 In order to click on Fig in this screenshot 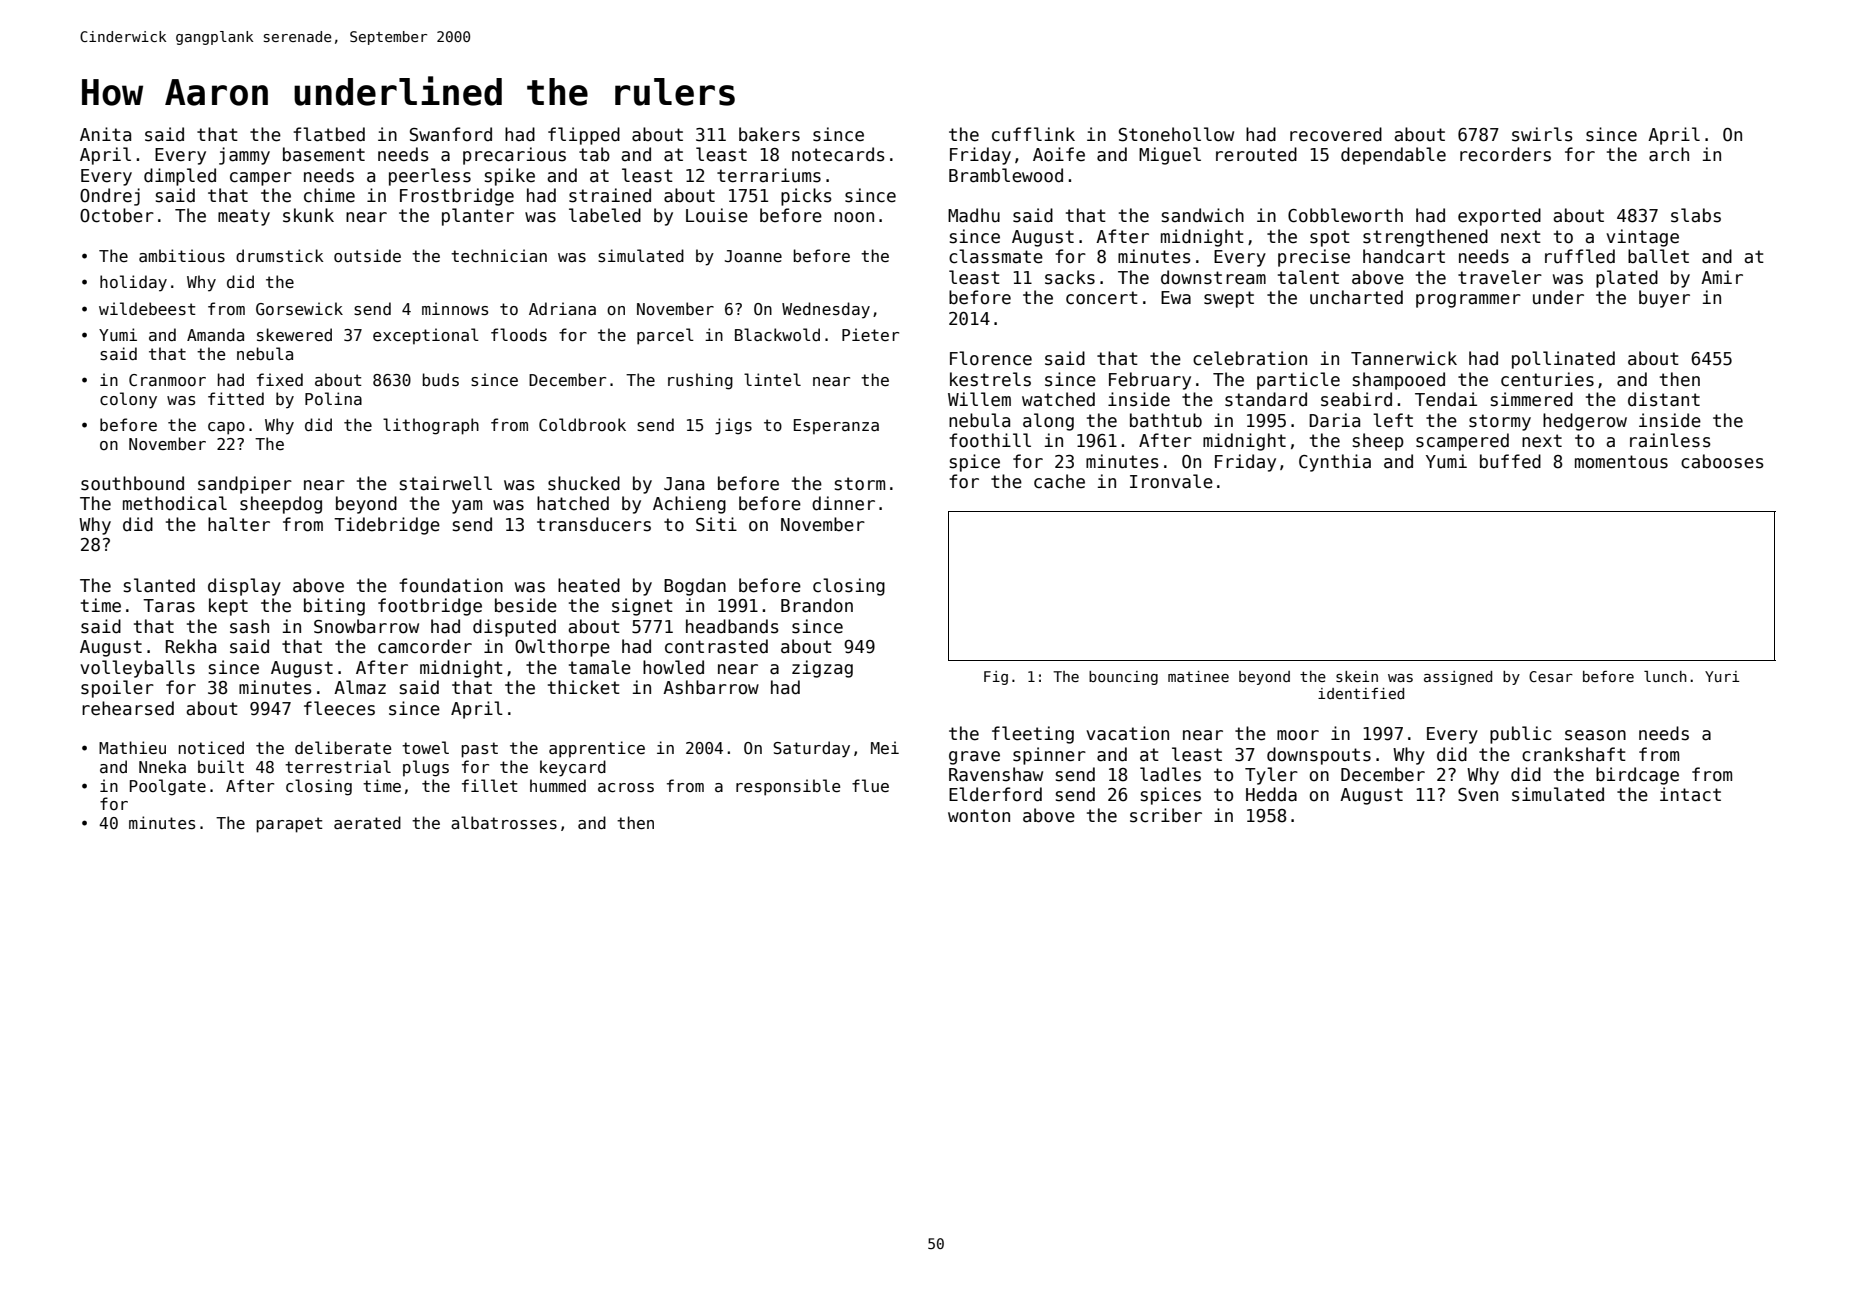, I will do `click(996, 678)`.
